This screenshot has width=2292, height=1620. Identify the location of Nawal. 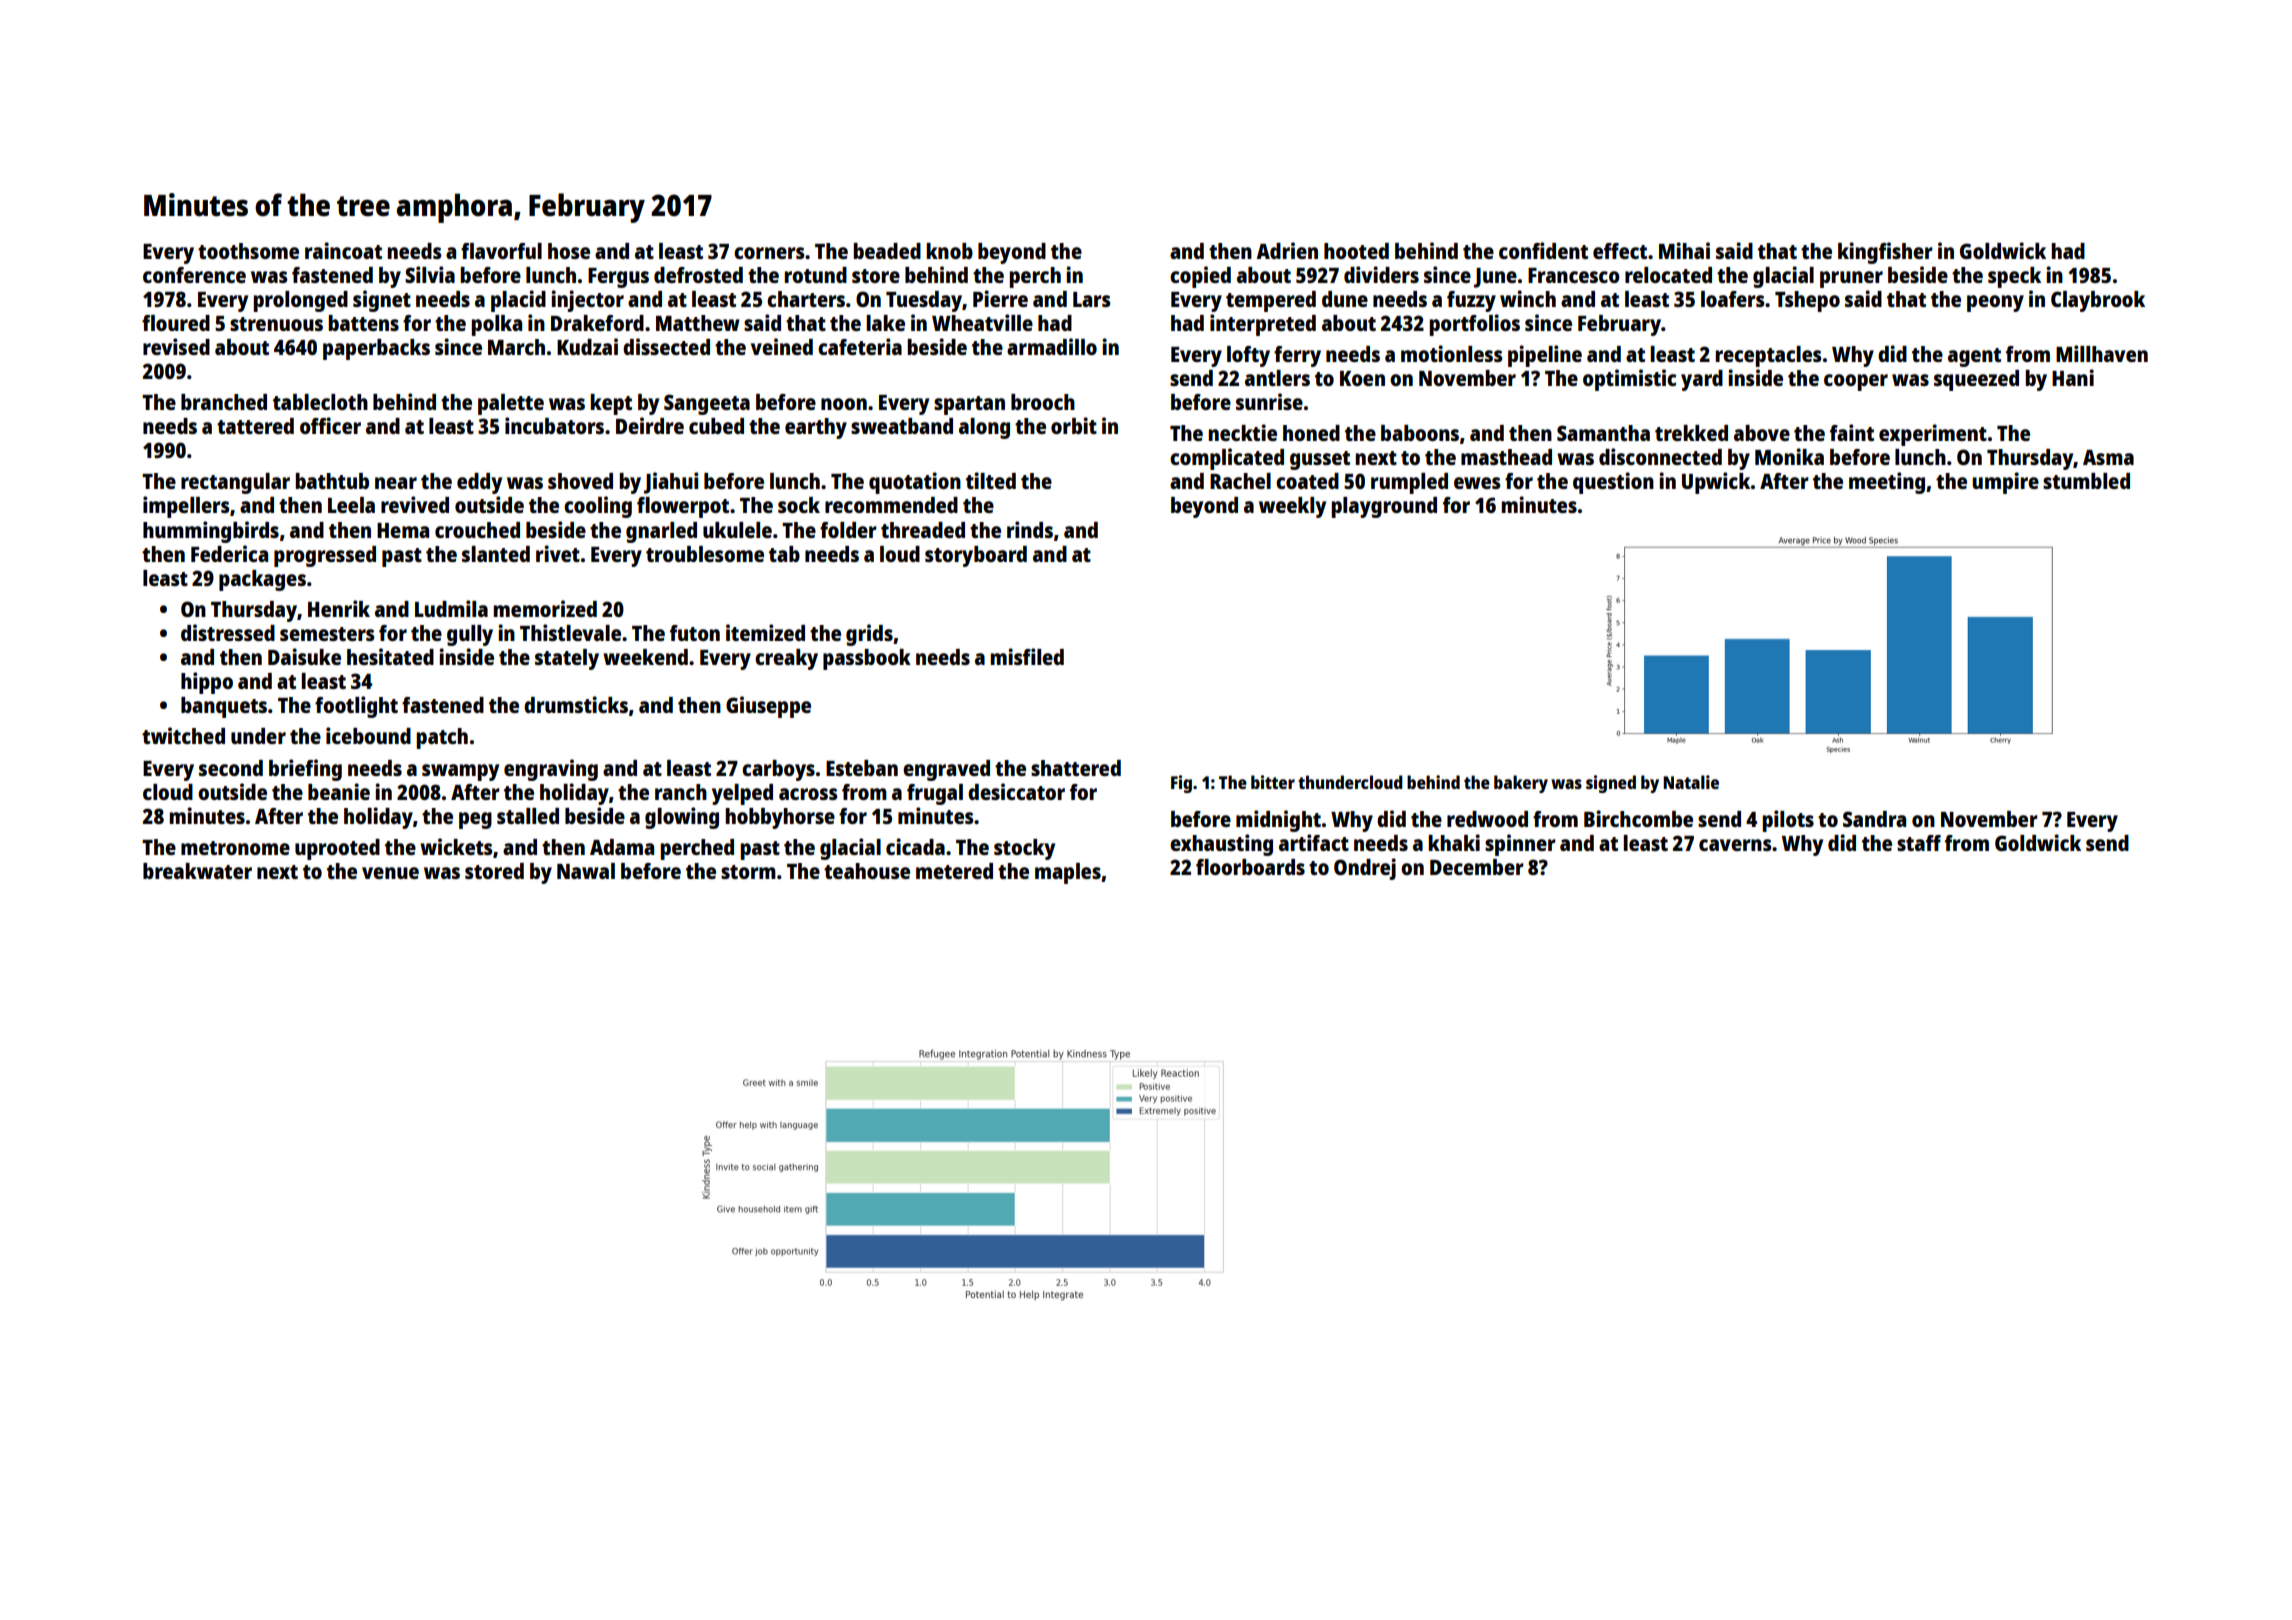
(586, 871).
